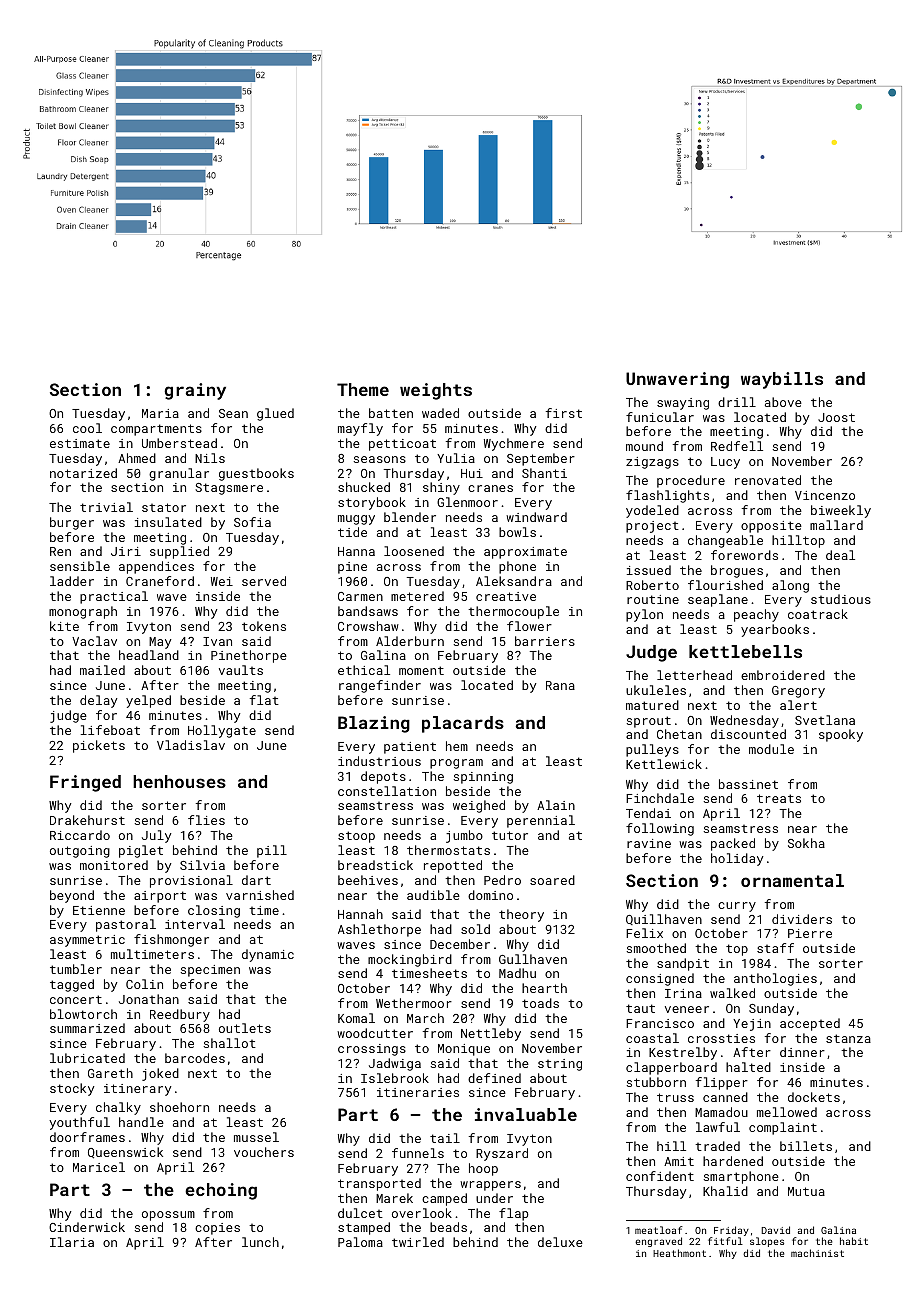 The width and height of the image is (924, 1308). I want to click on Cinderwick, so click(87, 1227).
